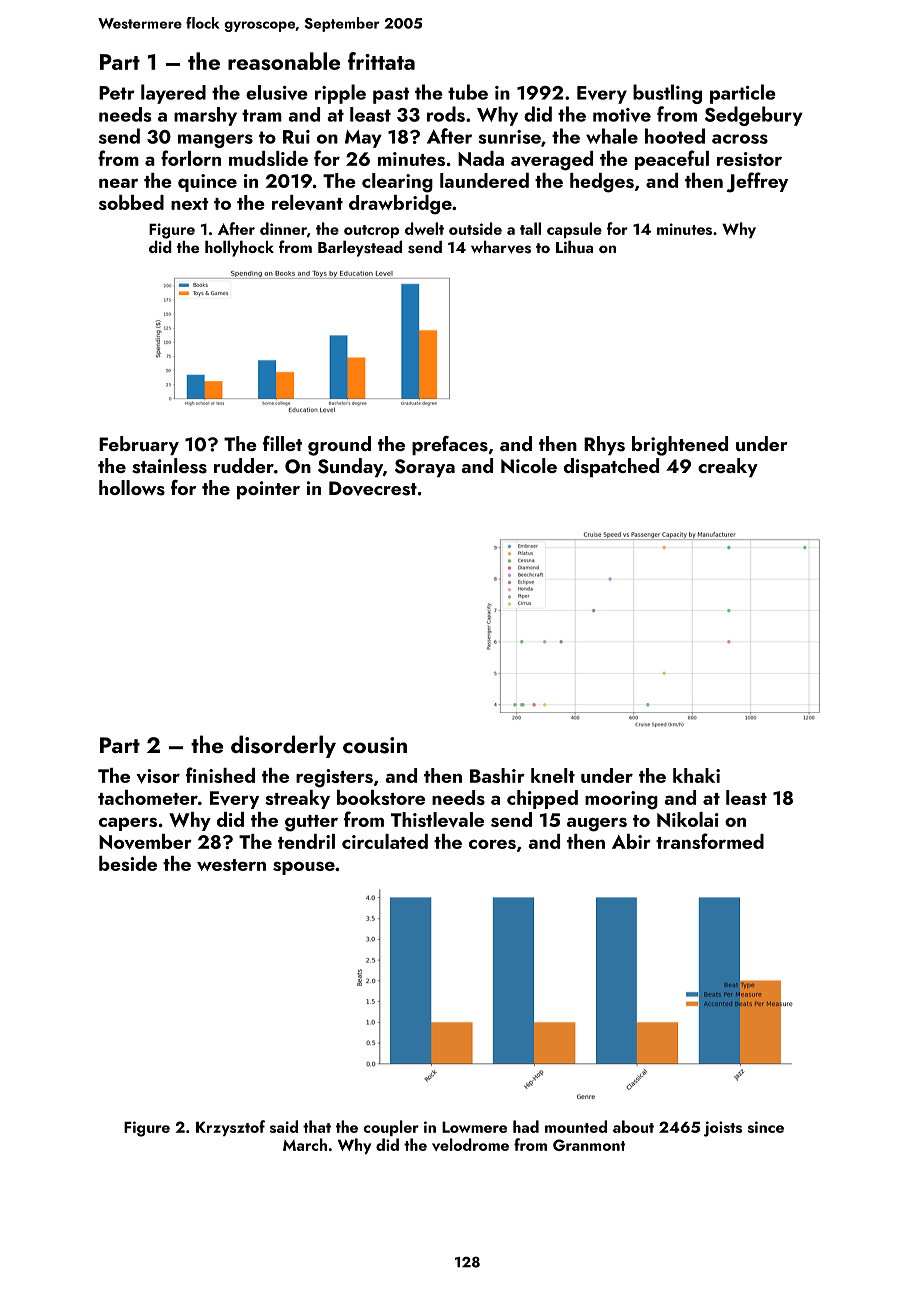  I want to click on layered, so click(173, 94).
